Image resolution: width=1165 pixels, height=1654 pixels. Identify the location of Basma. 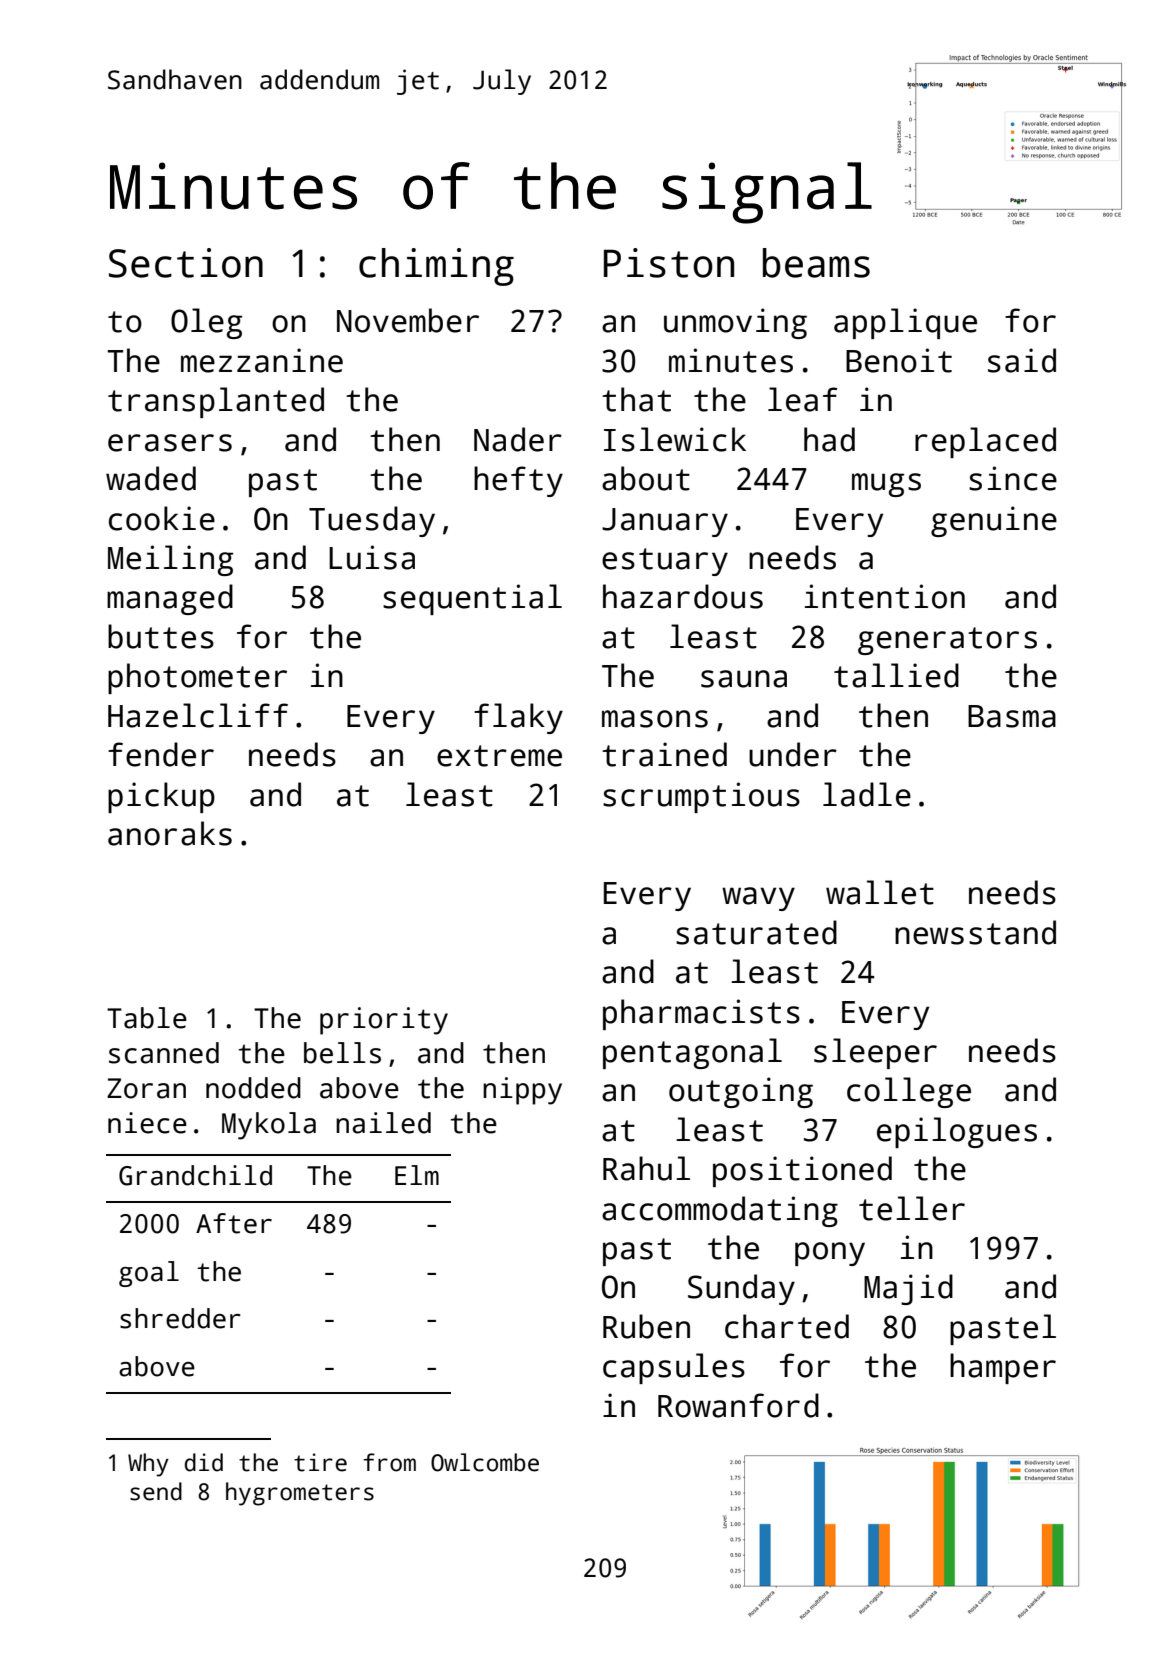
(1012, 716).
